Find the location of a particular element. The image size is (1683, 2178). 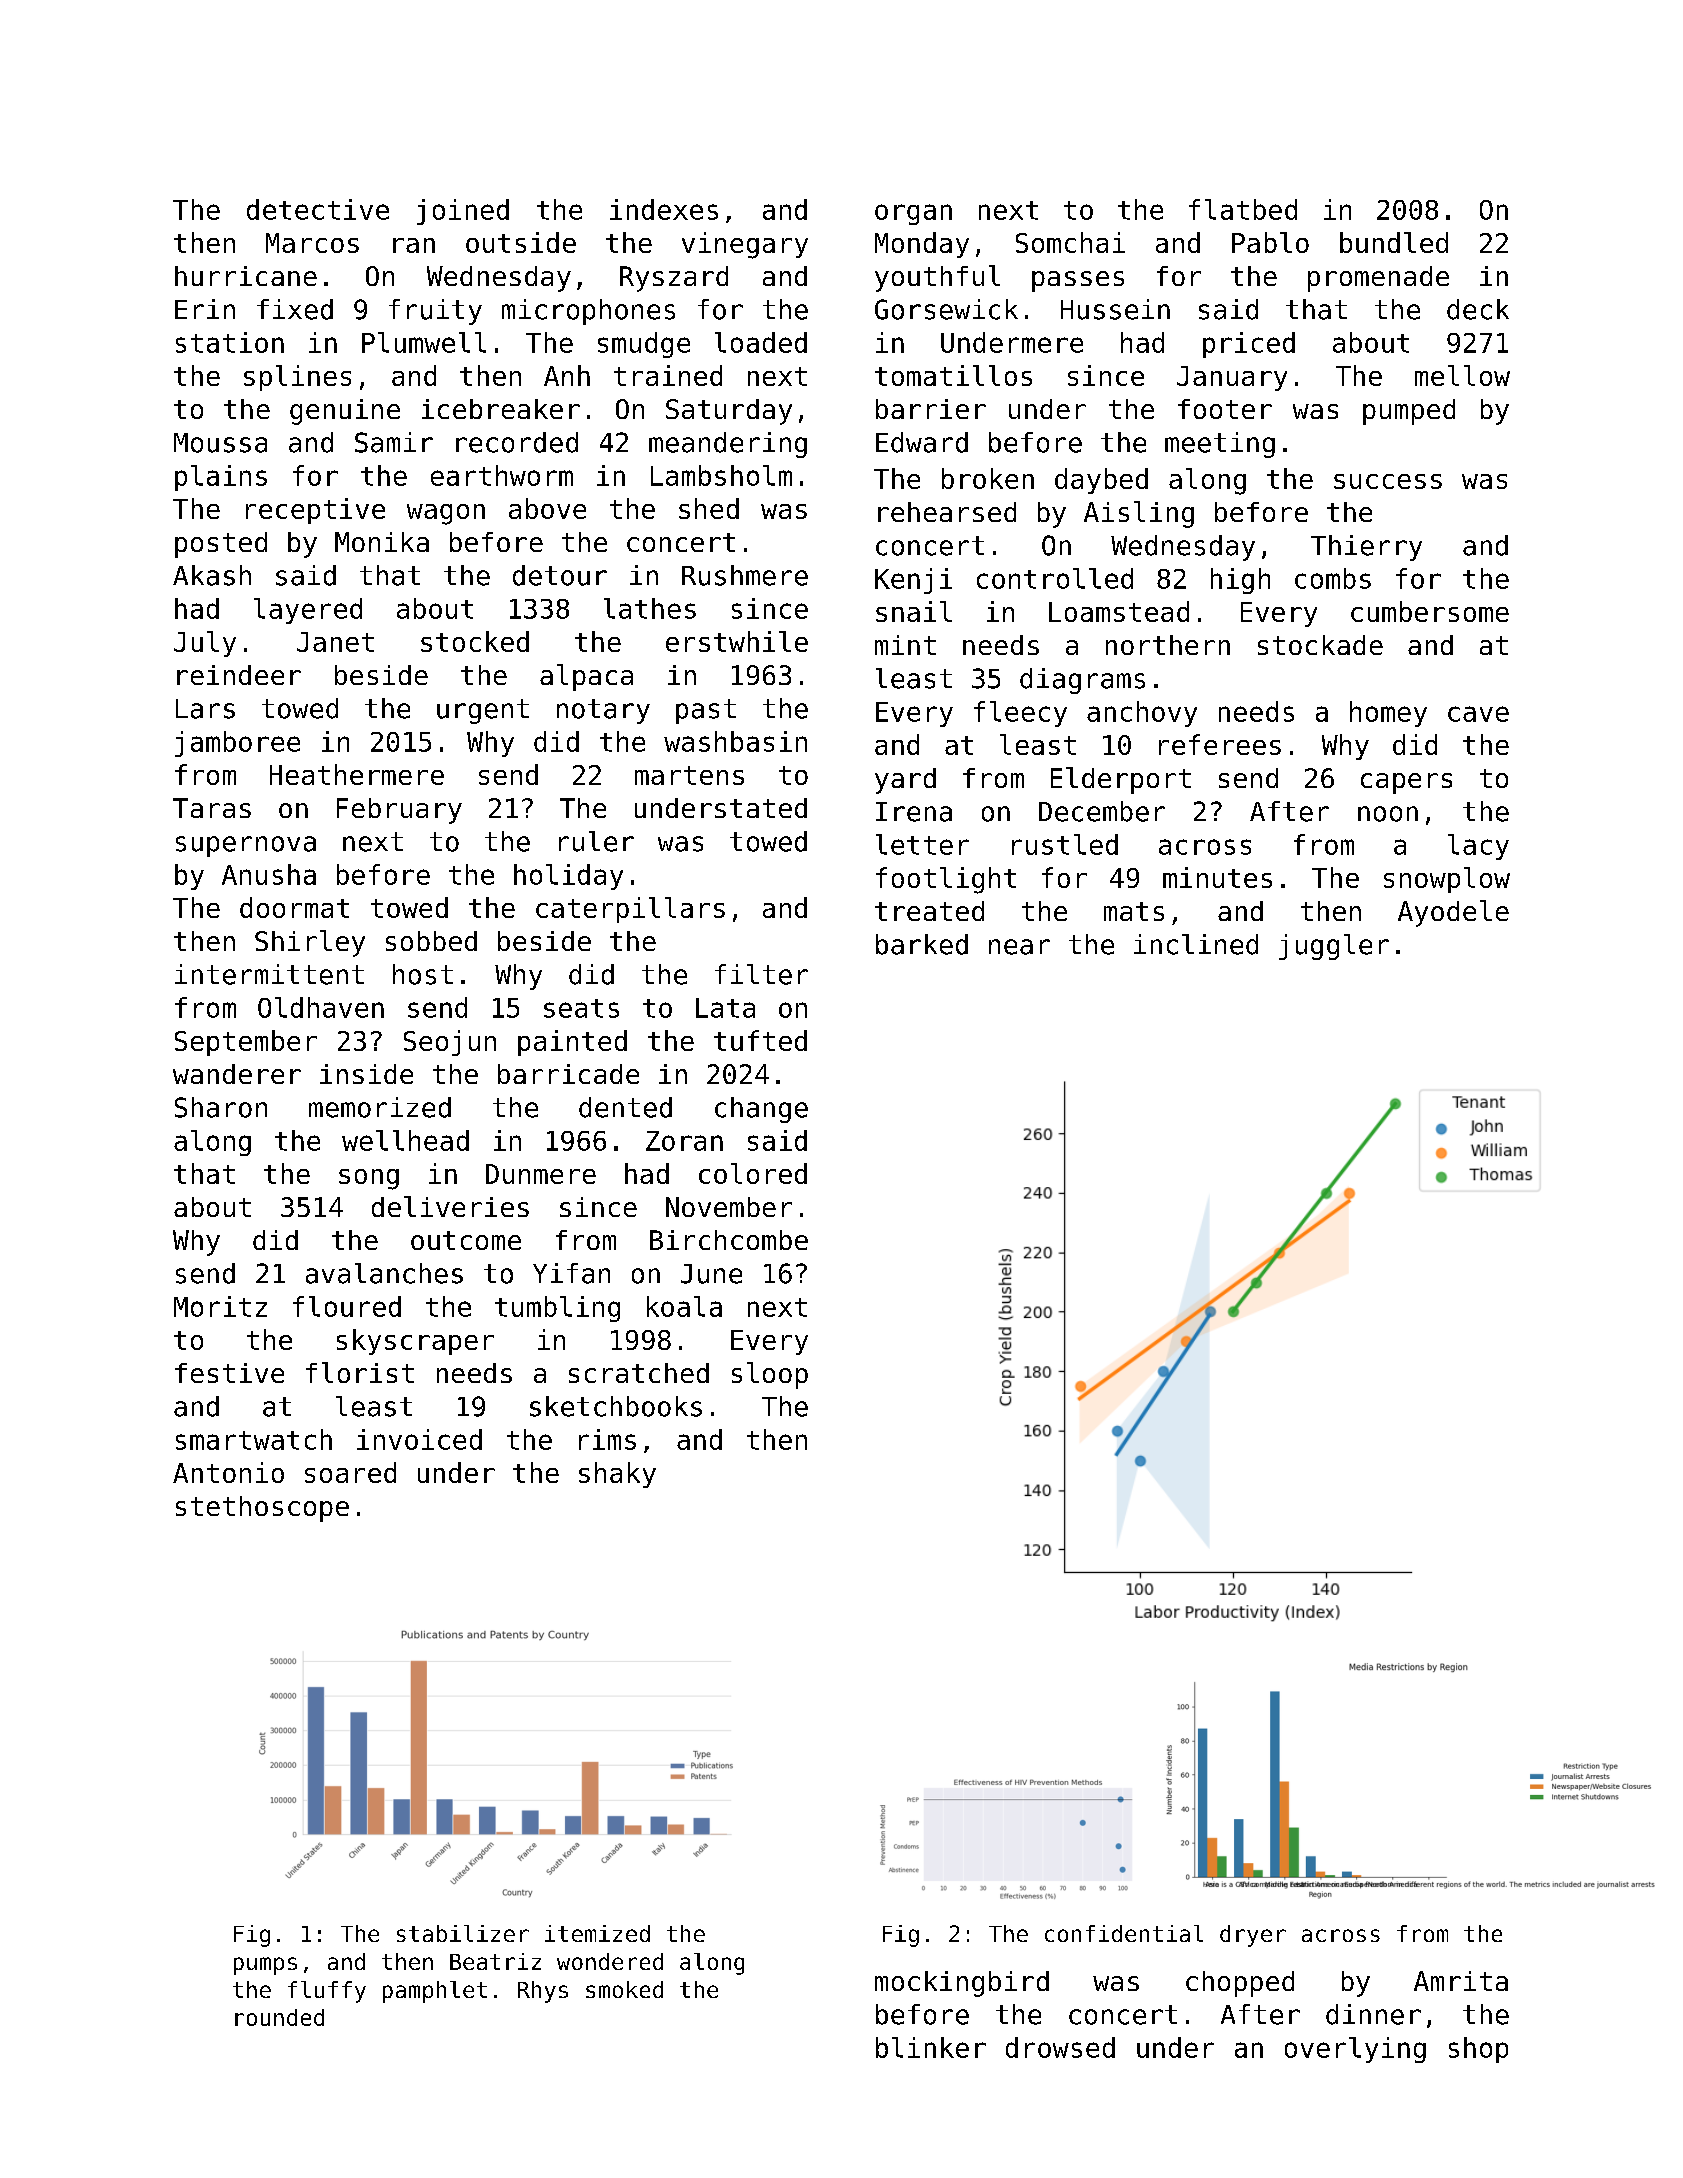

Amrita is located at coordinates (1461, 1981).
